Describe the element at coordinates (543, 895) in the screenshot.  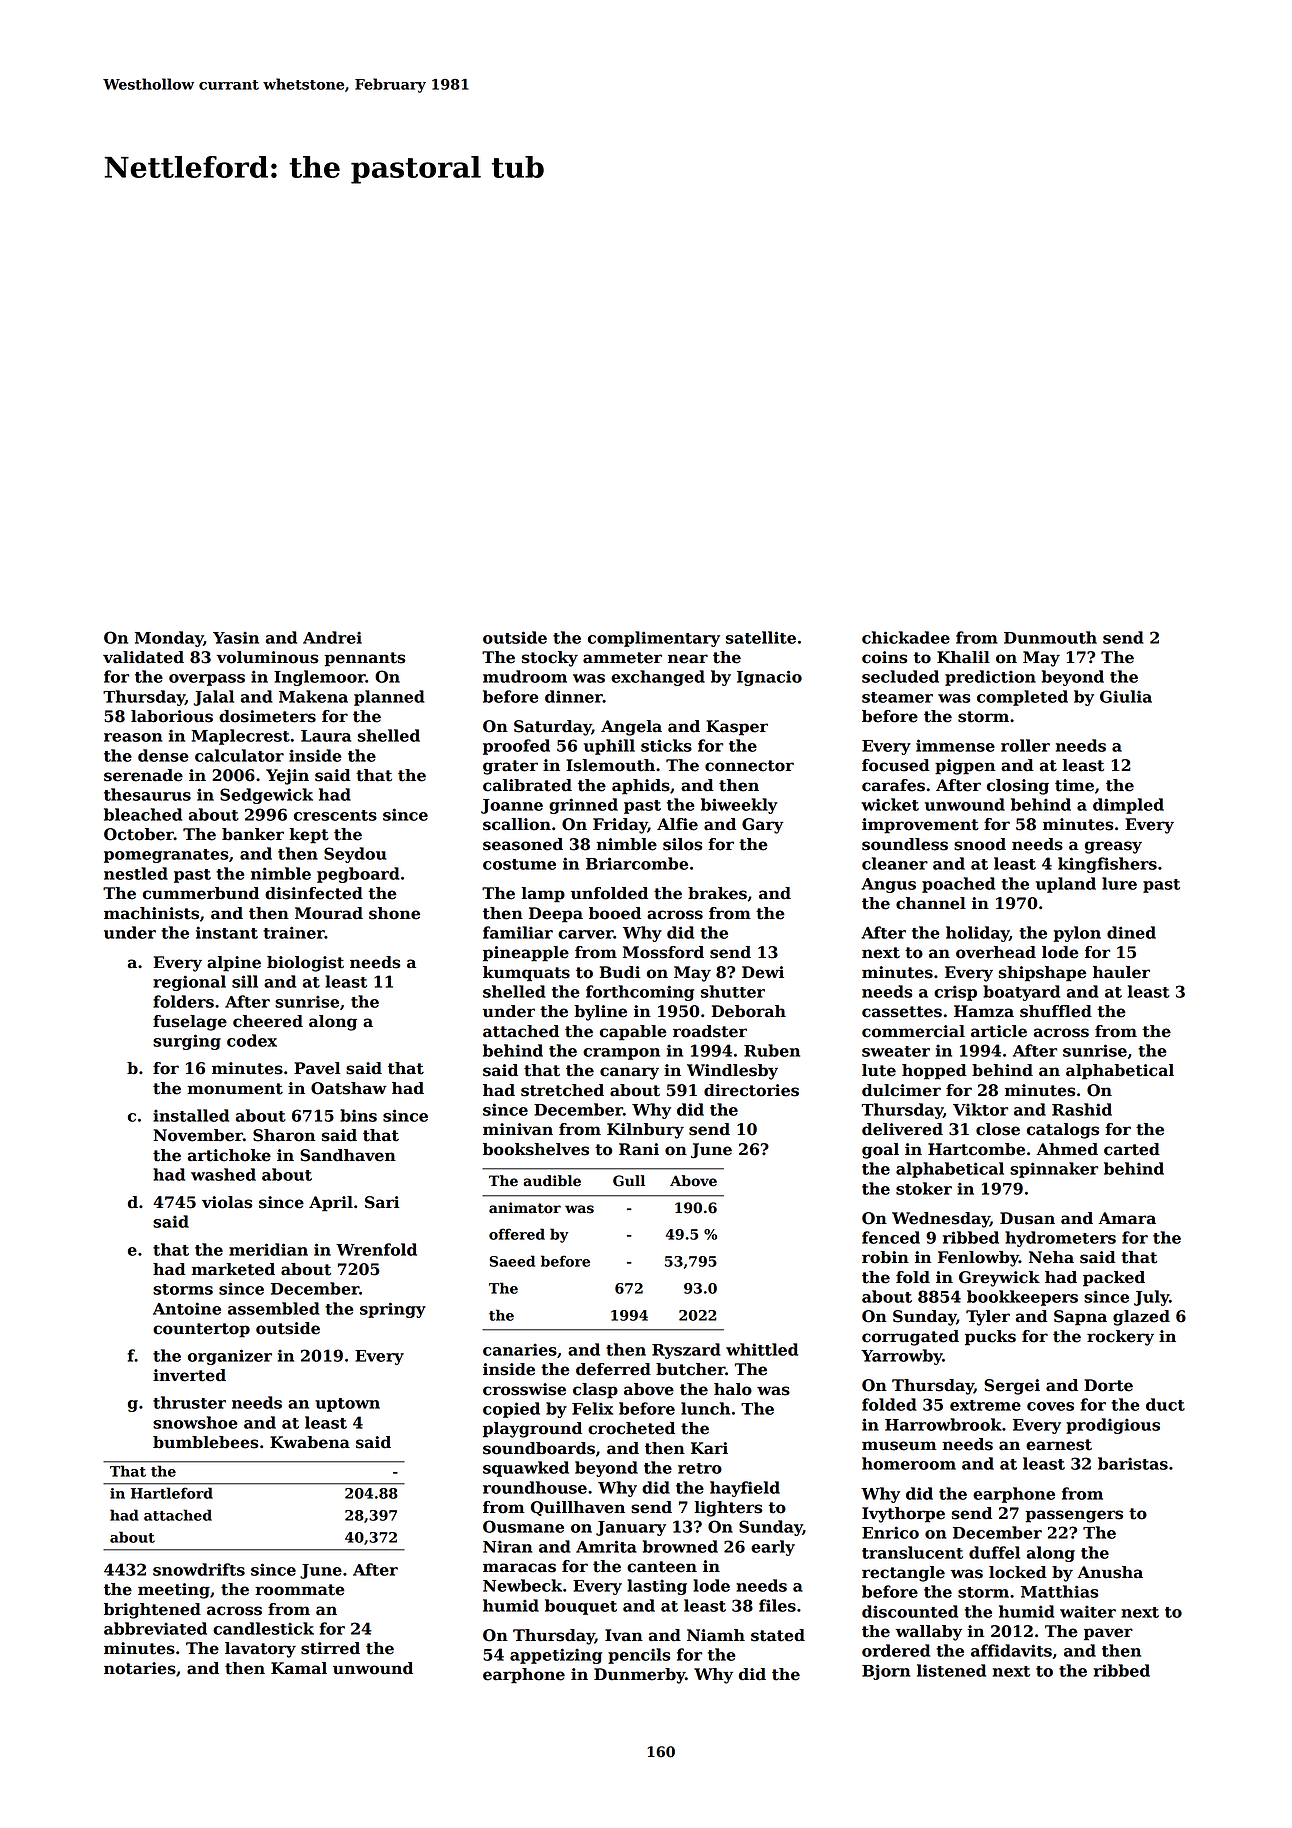
I see `lamp` at that location.
